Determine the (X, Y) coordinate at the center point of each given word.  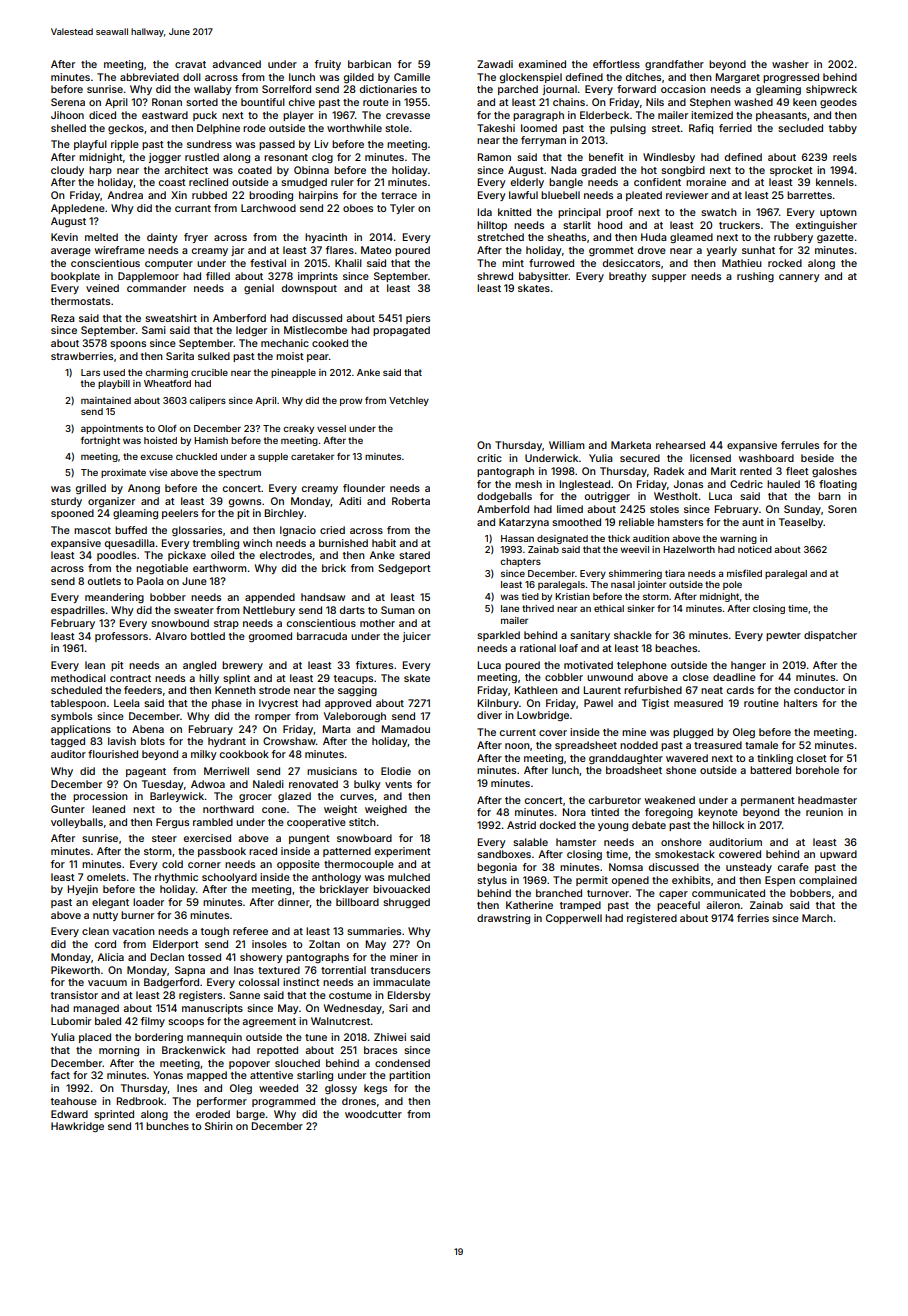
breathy (628, 277)
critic (489, 458)
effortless (616, 64)
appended (270, 598)
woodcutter (373, 1114)
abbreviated (149, 77)
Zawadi (495, 64)
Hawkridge (77, 1127)
